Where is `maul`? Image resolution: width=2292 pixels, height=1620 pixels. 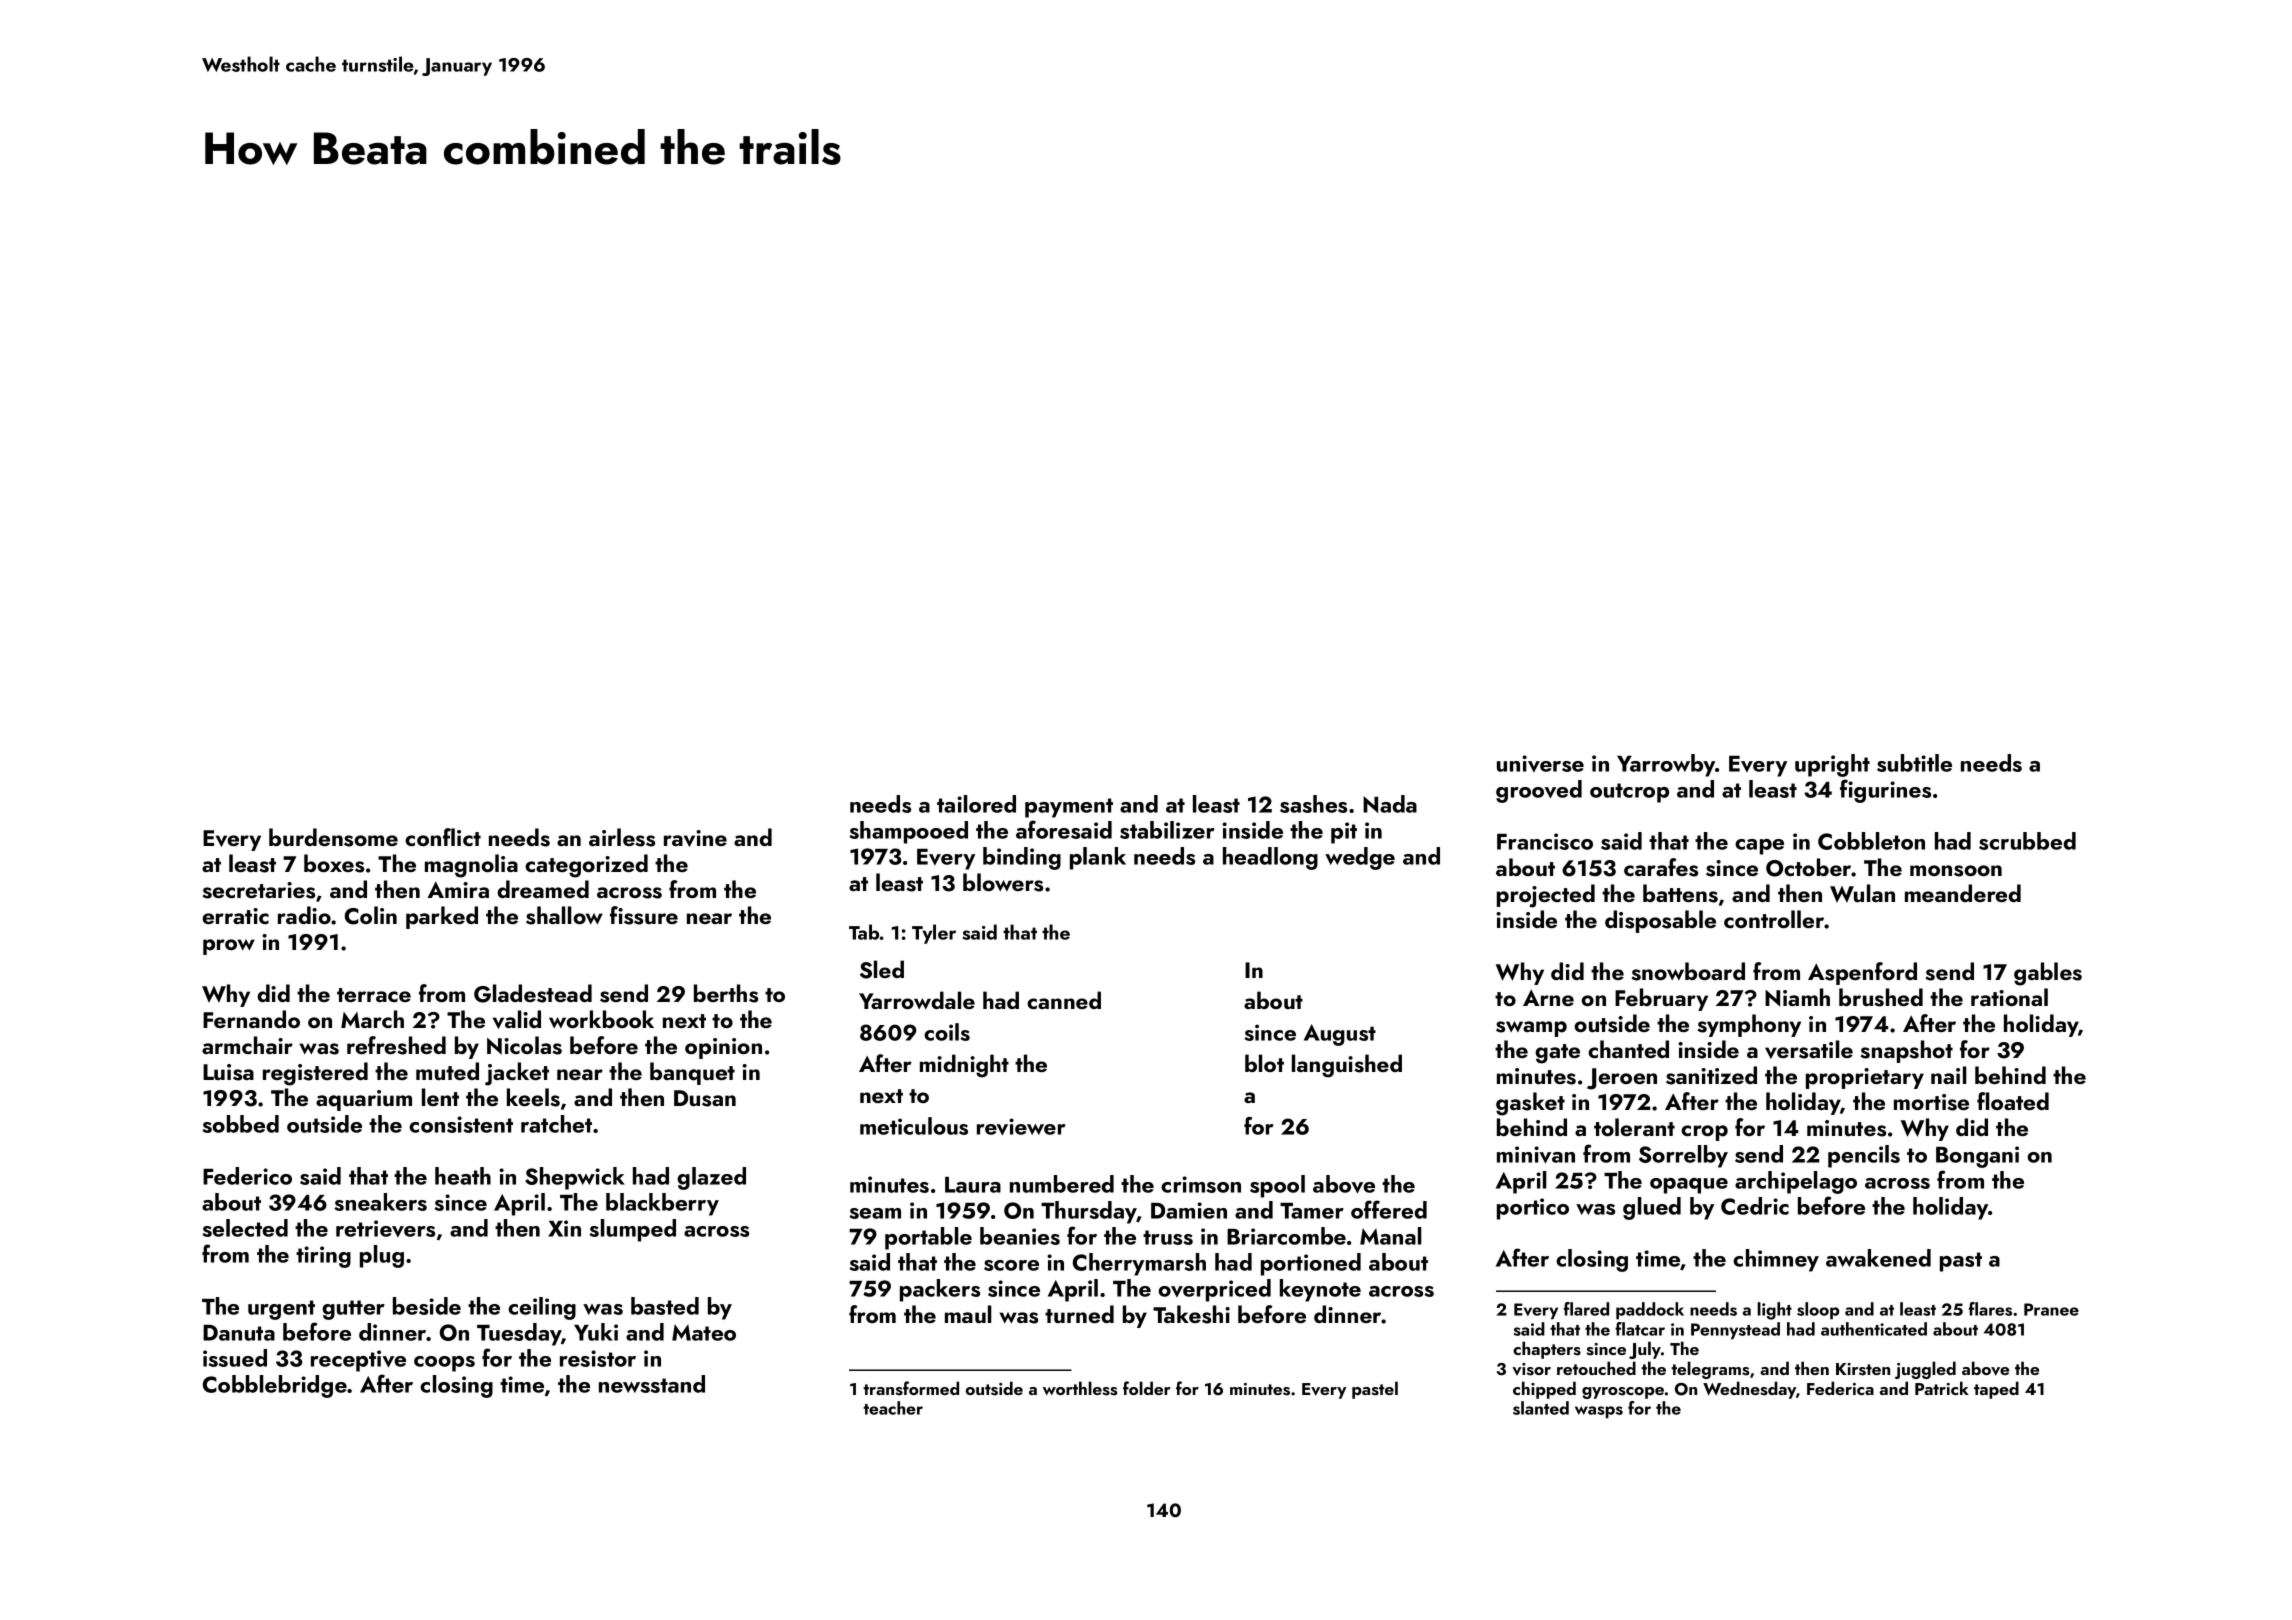
maul is located at coordinates (968, 1314).
